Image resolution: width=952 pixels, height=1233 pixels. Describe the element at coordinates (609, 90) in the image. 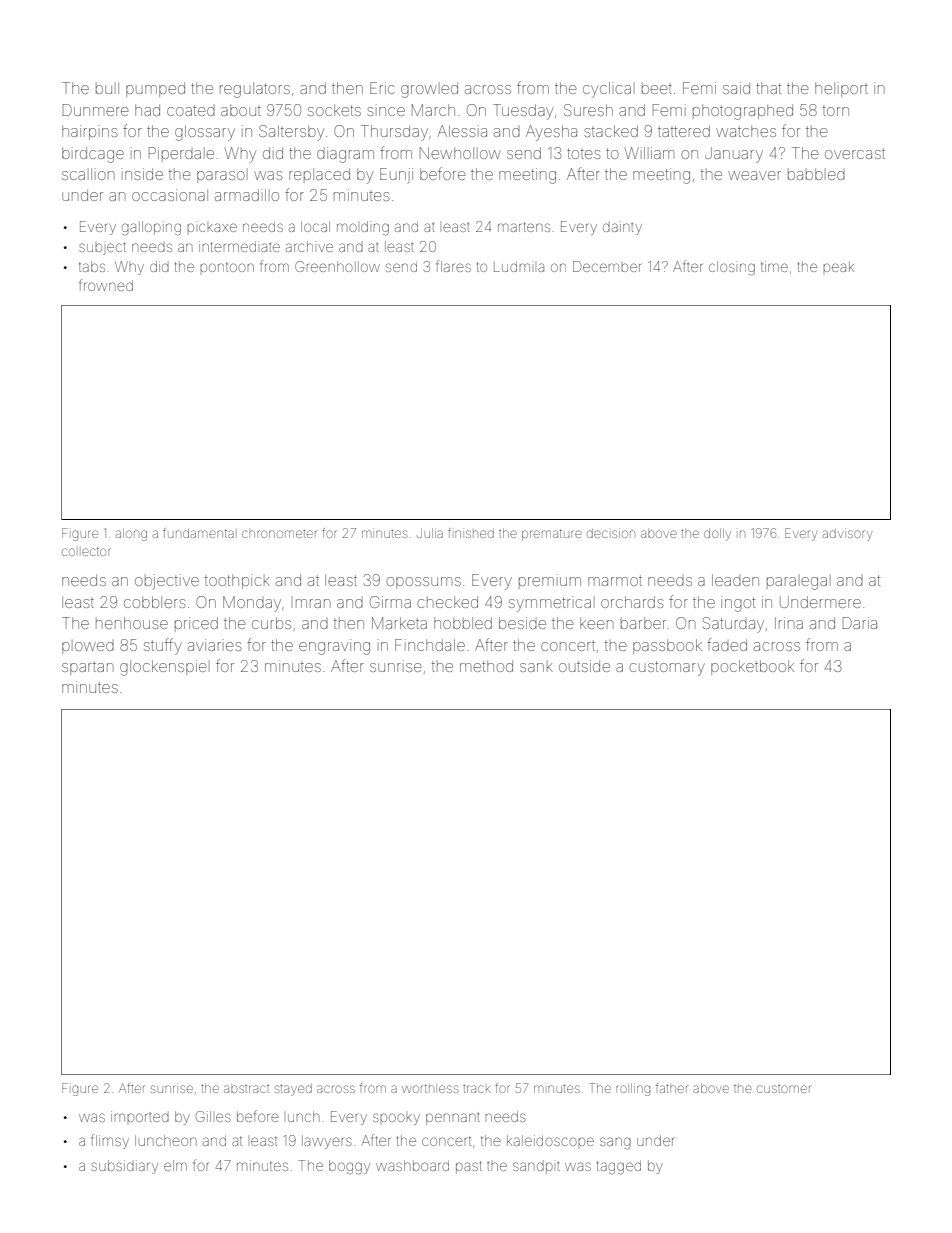

I see `cyclical` at that location.
